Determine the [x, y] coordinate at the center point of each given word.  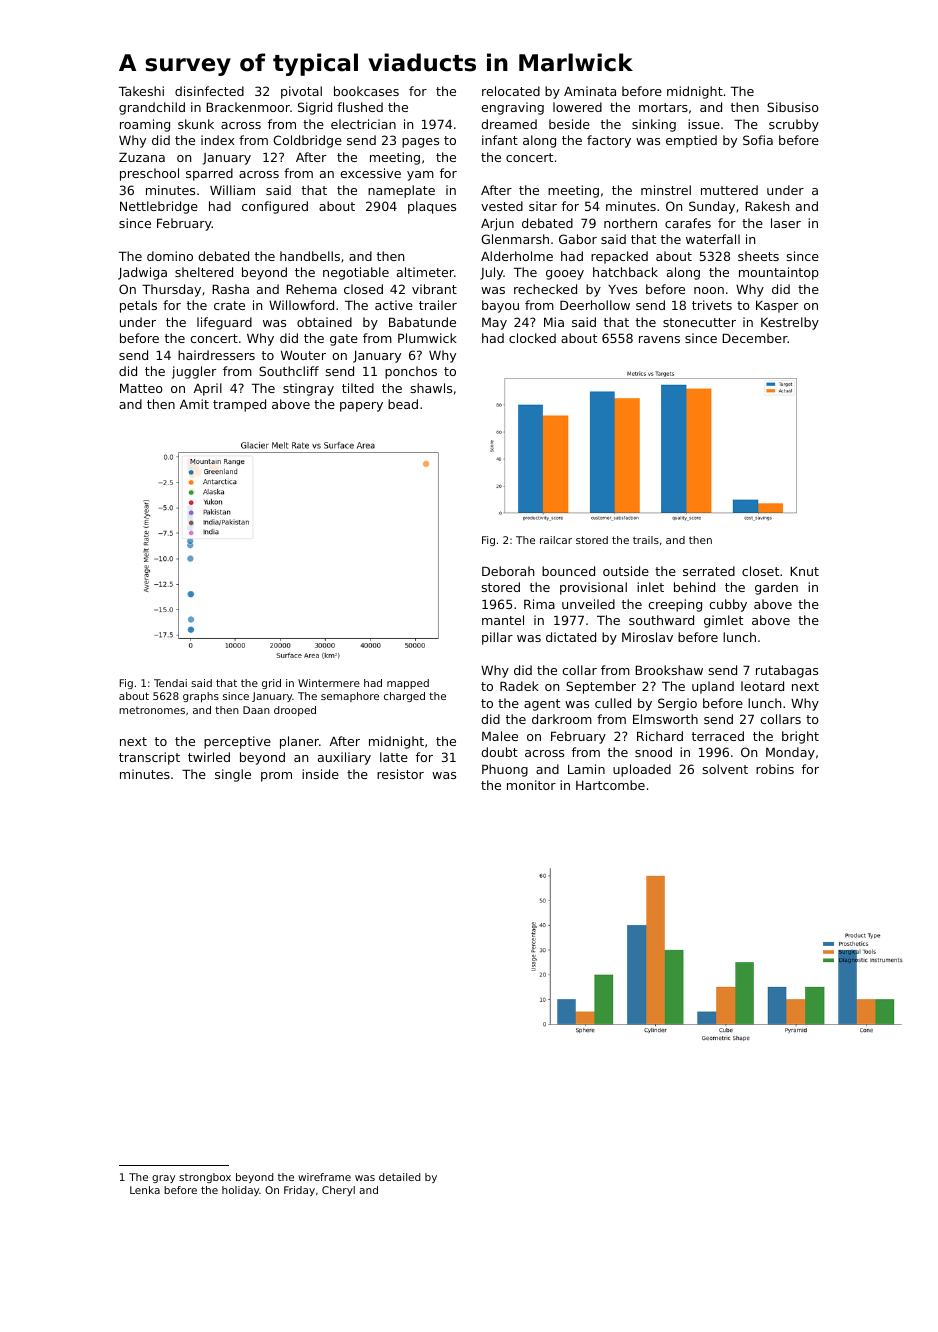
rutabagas [787, 671]
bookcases [366, 91]
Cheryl [338, 1191]
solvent [725, 769]
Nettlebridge [159, 207]
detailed [399, 1177]
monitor [531, 785]
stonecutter [699, 322]
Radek [519, 686]
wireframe [324, 1177]
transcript [149, 758]
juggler [194, 372]
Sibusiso [793, 107]
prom [276, 777]
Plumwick [427, 338]
